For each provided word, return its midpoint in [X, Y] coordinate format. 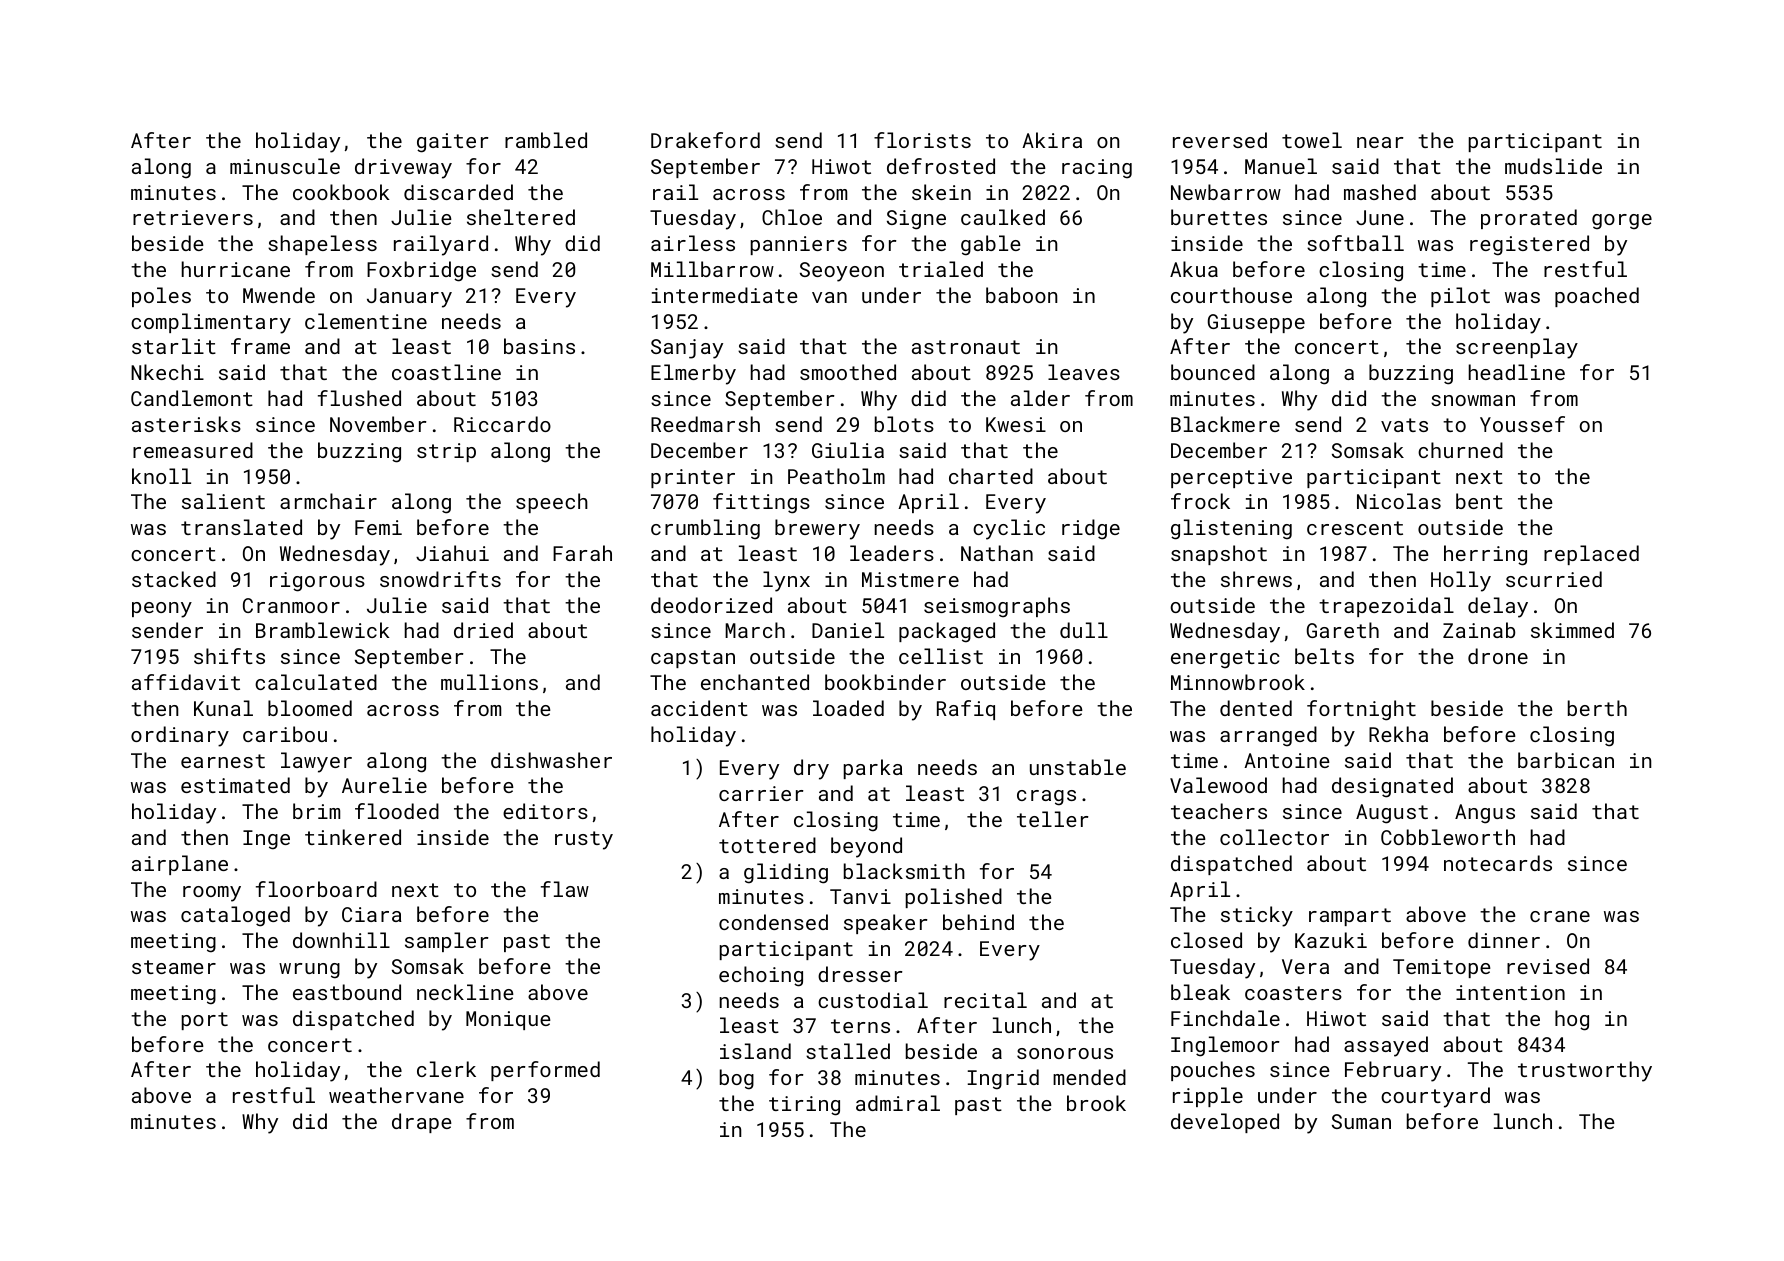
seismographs [997, 607]
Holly [1461, 581]
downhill [341, 940]
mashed [1380, 192]
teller [1052, 819]
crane [1560, 916]
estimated [235, 785]
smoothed [848, 372]
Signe [916, 220]
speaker [885, 924]
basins [539, 346]
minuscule [285, 166]
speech [552, 503]
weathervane [396, 1095]
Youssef [1522, 424]
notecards [1498, 863]
